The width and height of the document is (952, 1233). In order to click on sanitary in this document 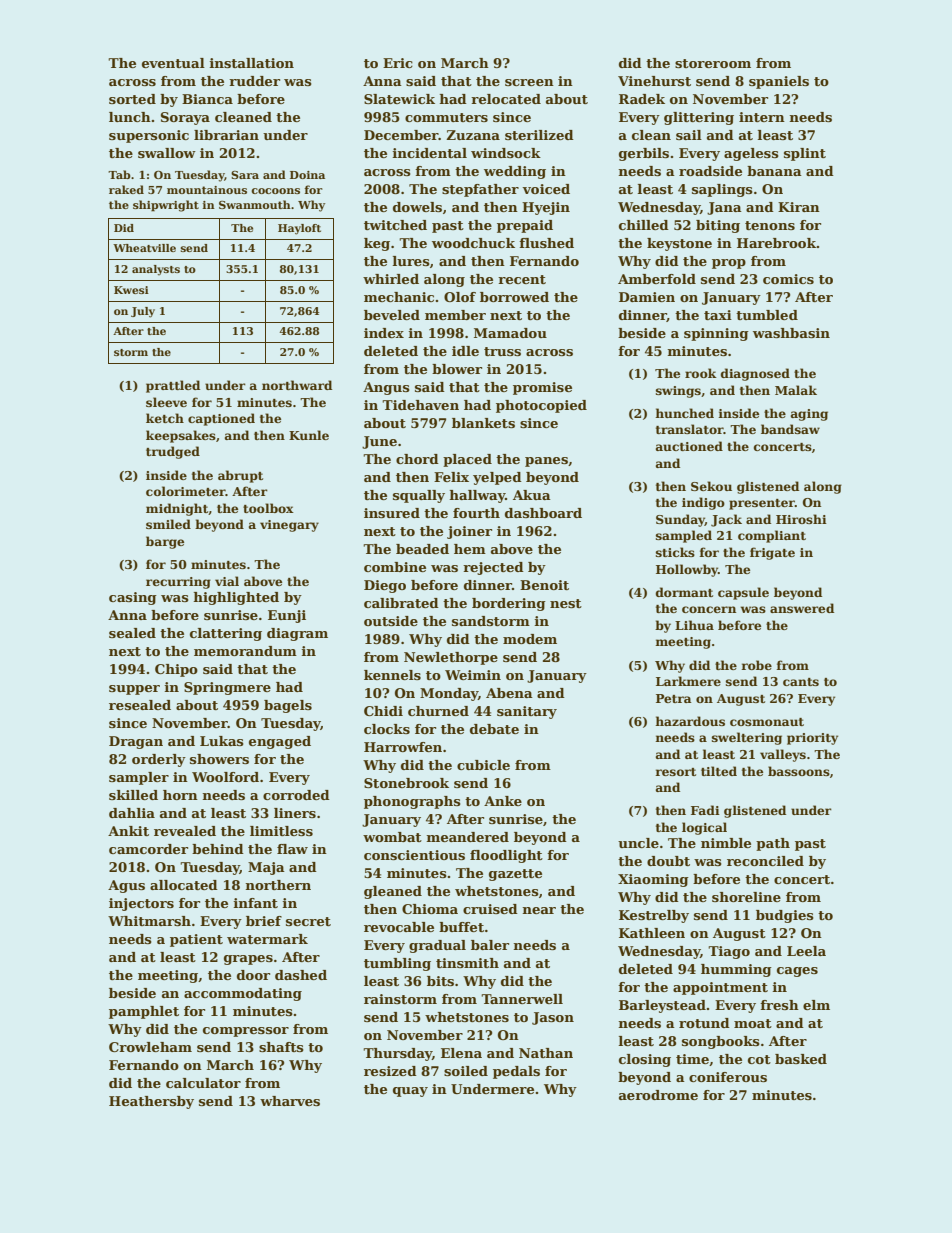, I will do `click(527, 712)`.
